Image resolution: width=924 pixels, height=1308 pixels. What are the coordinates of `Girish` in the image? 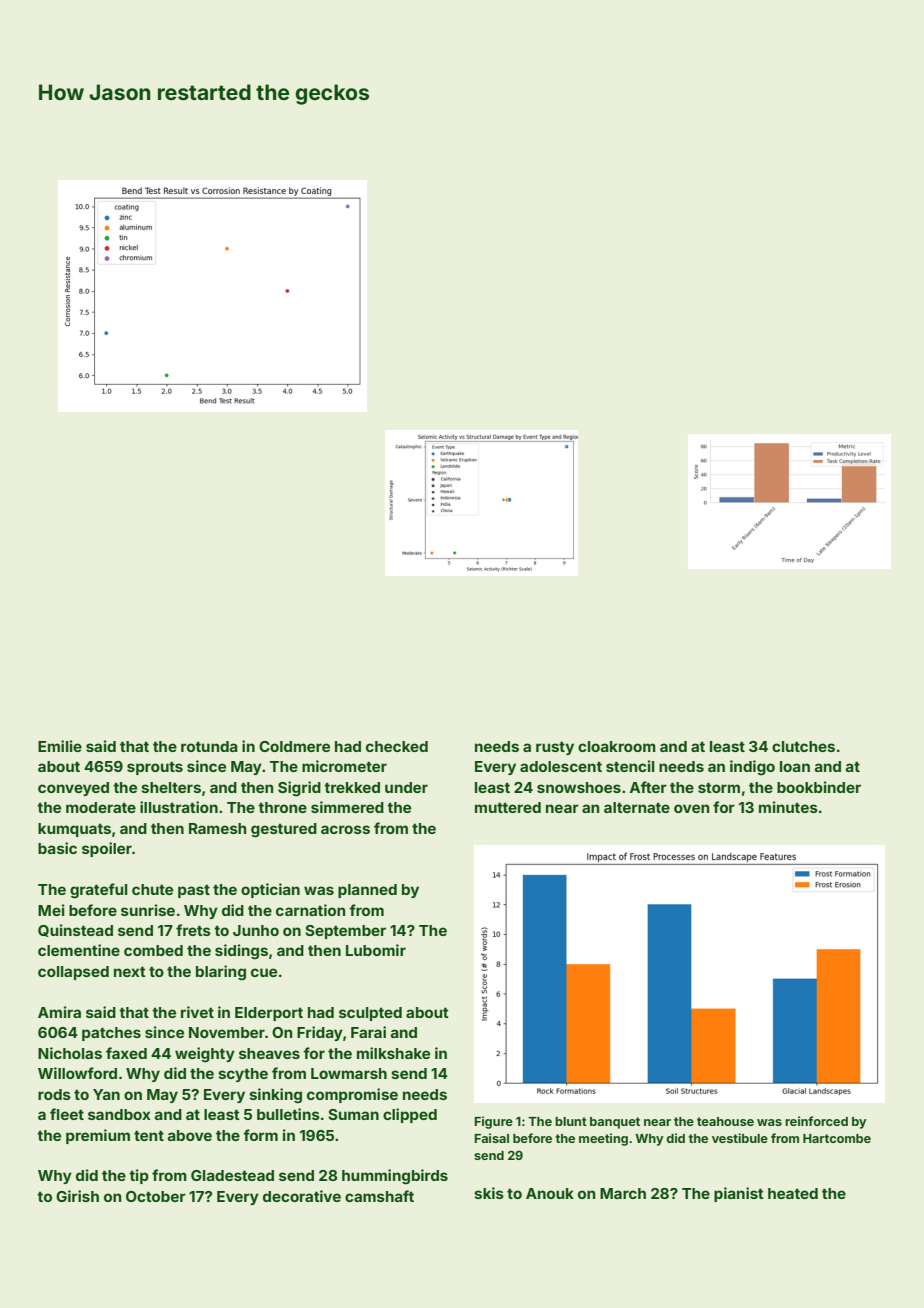 It's located at (77, 1196).
